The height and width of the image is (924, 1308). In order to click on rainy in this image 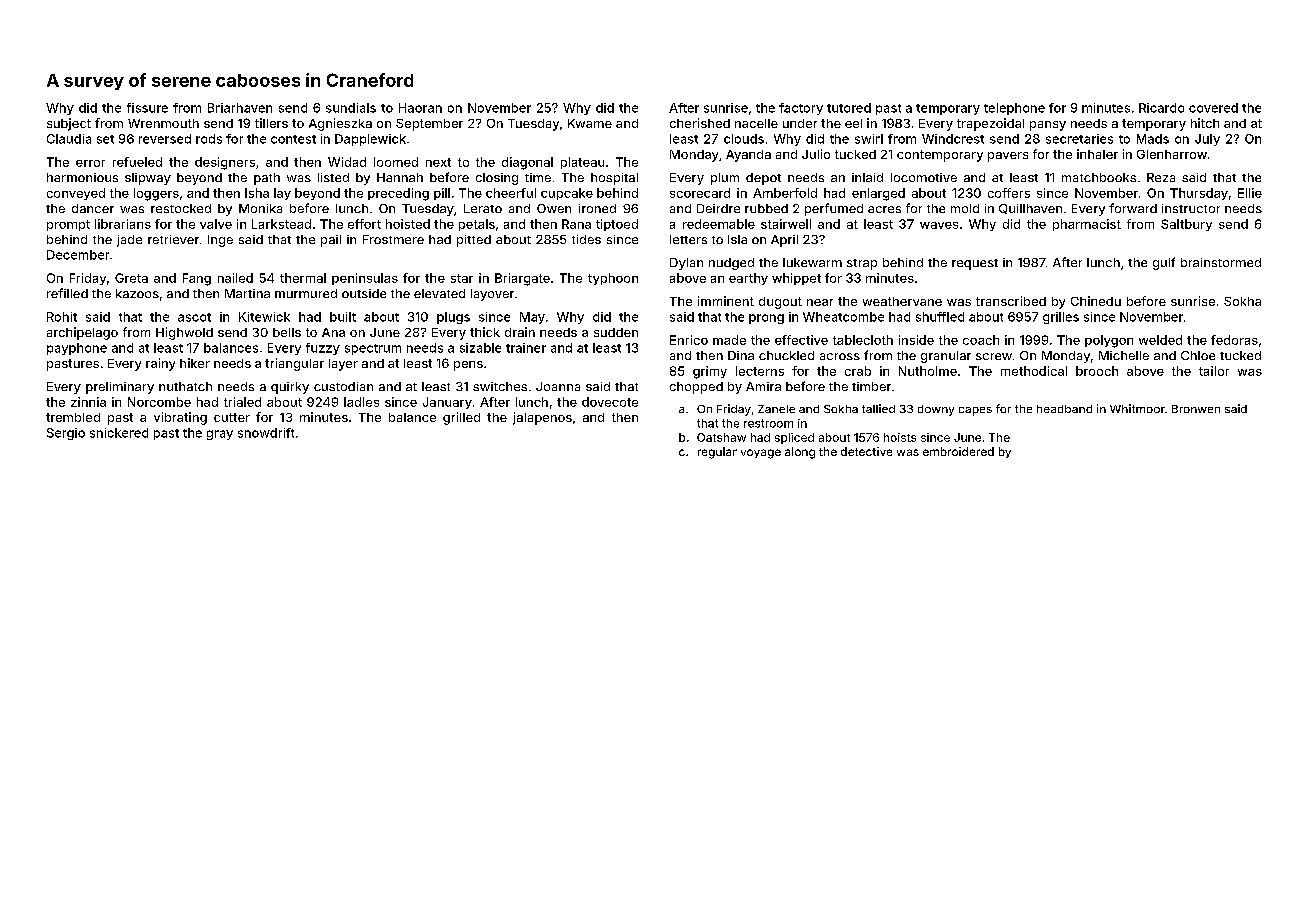, I will do `click(160, 364)`.
